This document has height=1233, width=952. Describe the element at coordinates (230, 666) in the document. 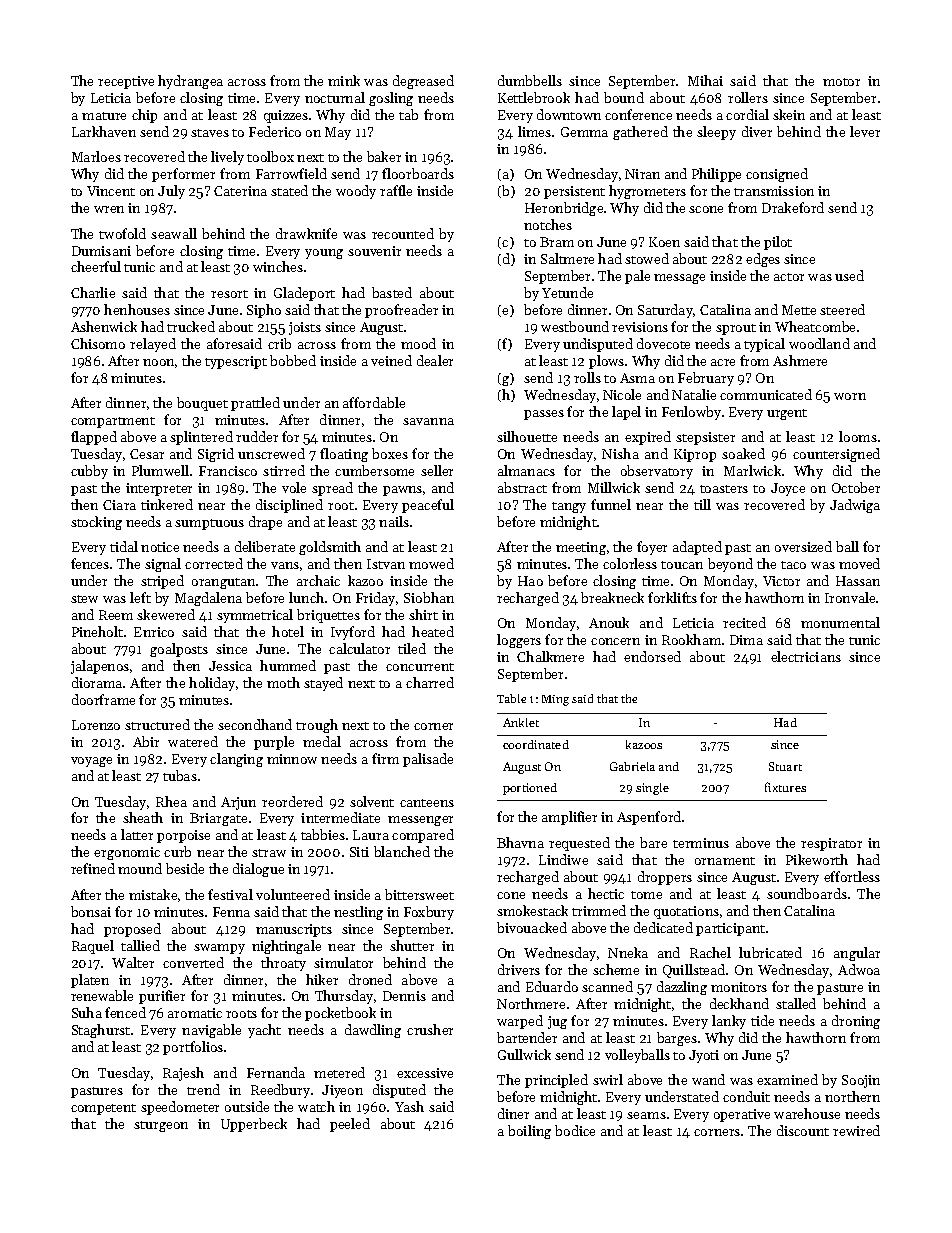

I see `Jessica` at that location.
